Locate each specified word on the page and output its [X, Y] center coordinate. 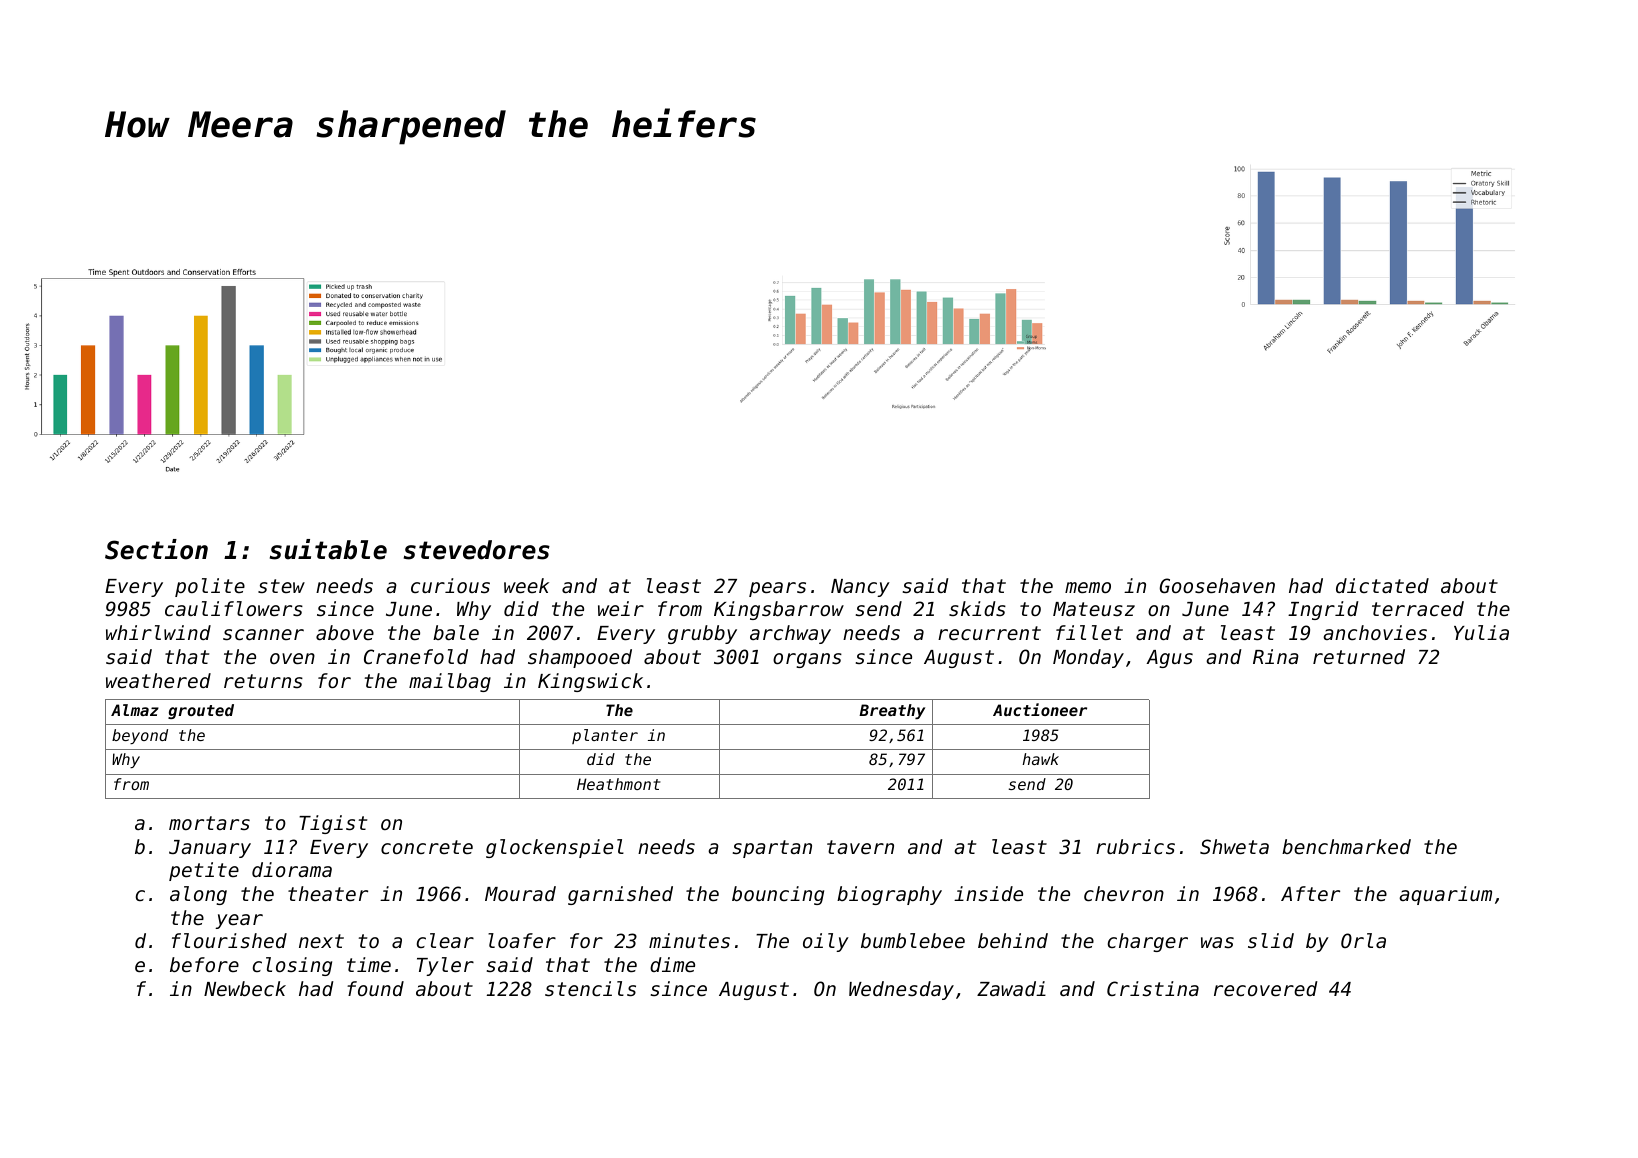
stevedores [477, 550]
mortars [209, 823]
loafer [522, 940]
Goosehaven [1217, 585]
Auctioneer [1040, 709]
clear [445, 940]
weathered [158, 680]
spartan [772, 849]
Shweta [1234, 846]
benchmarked [1346, 846]
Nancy [860, 588]
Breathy [892, 711]
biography [889, 895]
